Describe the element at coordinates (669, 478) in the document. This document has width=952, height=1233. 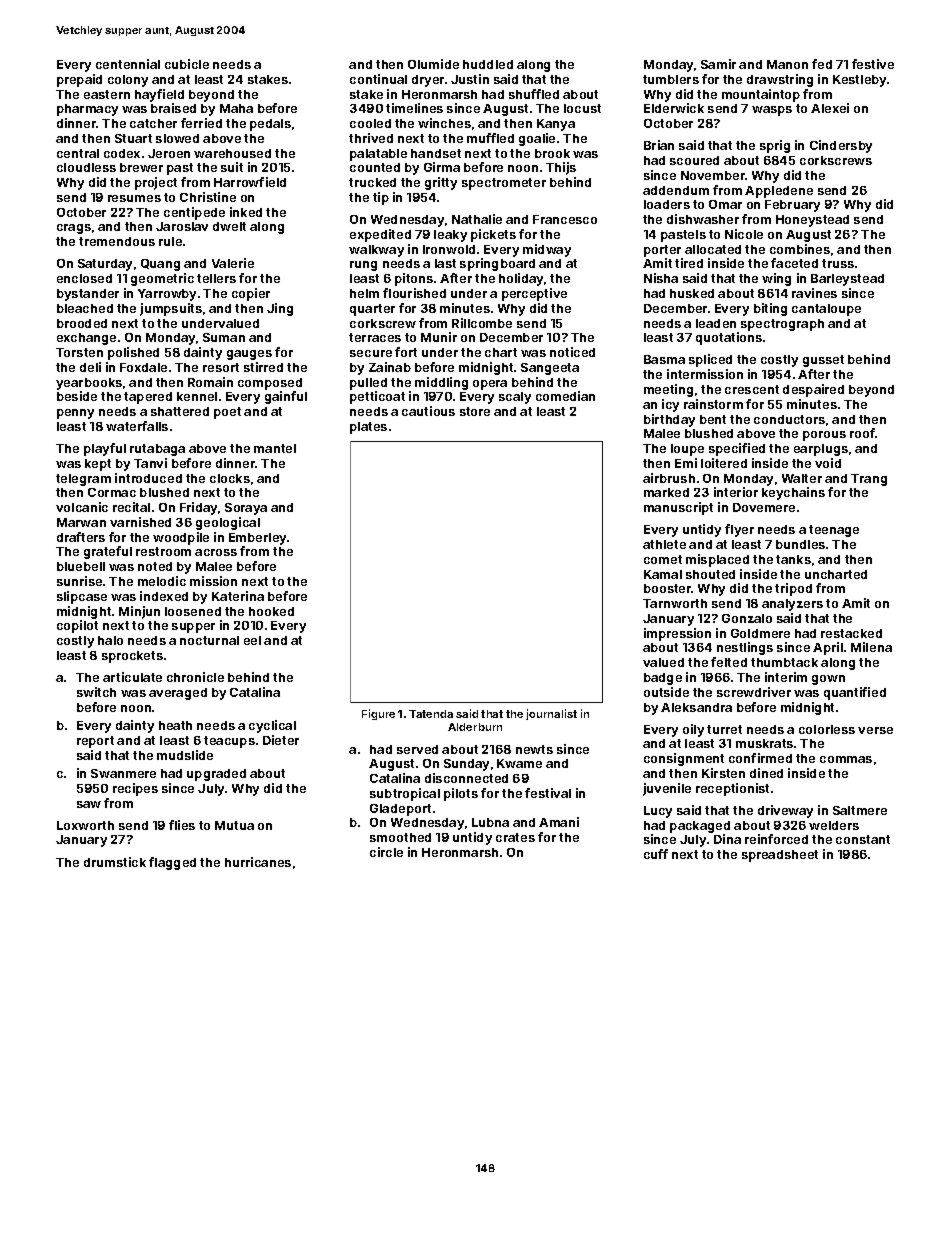
I see `airbrush` at that location.
